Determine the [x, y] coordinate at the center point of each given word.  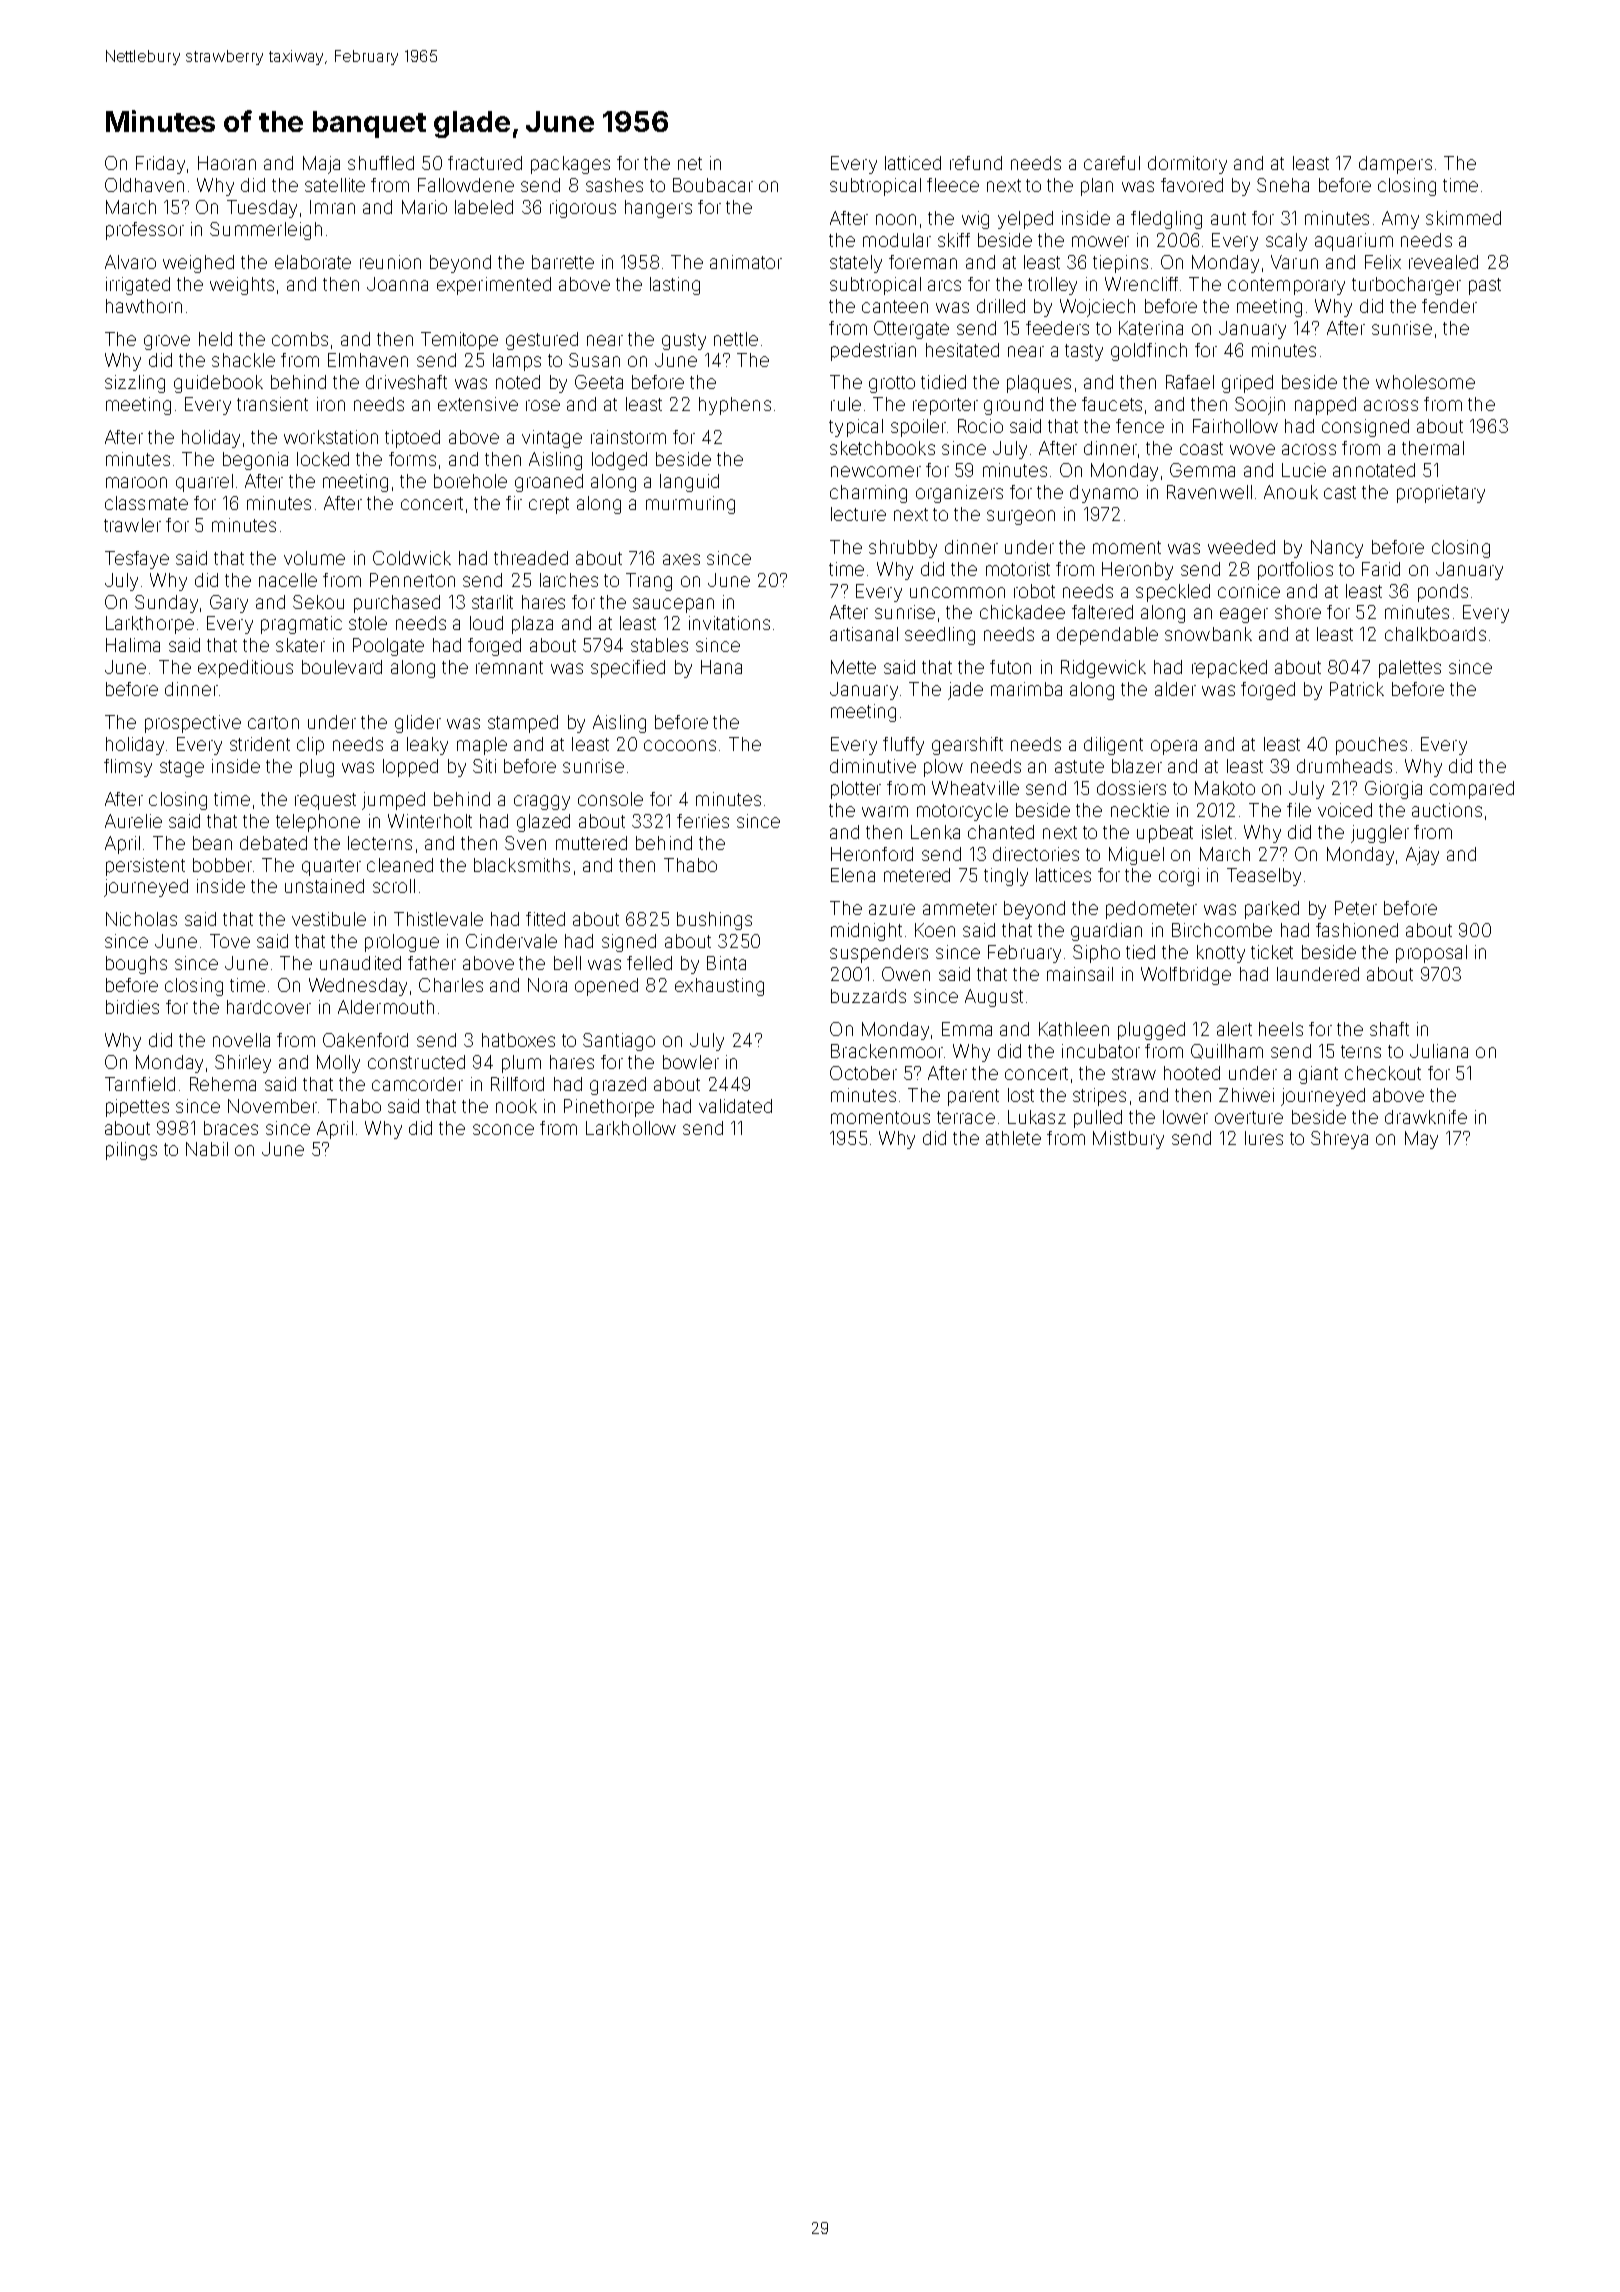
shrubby [903, 549]
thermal [1433, 448]
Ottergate [911, 330]
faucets [1112, 404]
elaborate [313, 262]
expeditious [245, 669]
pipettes [137, 1108]
